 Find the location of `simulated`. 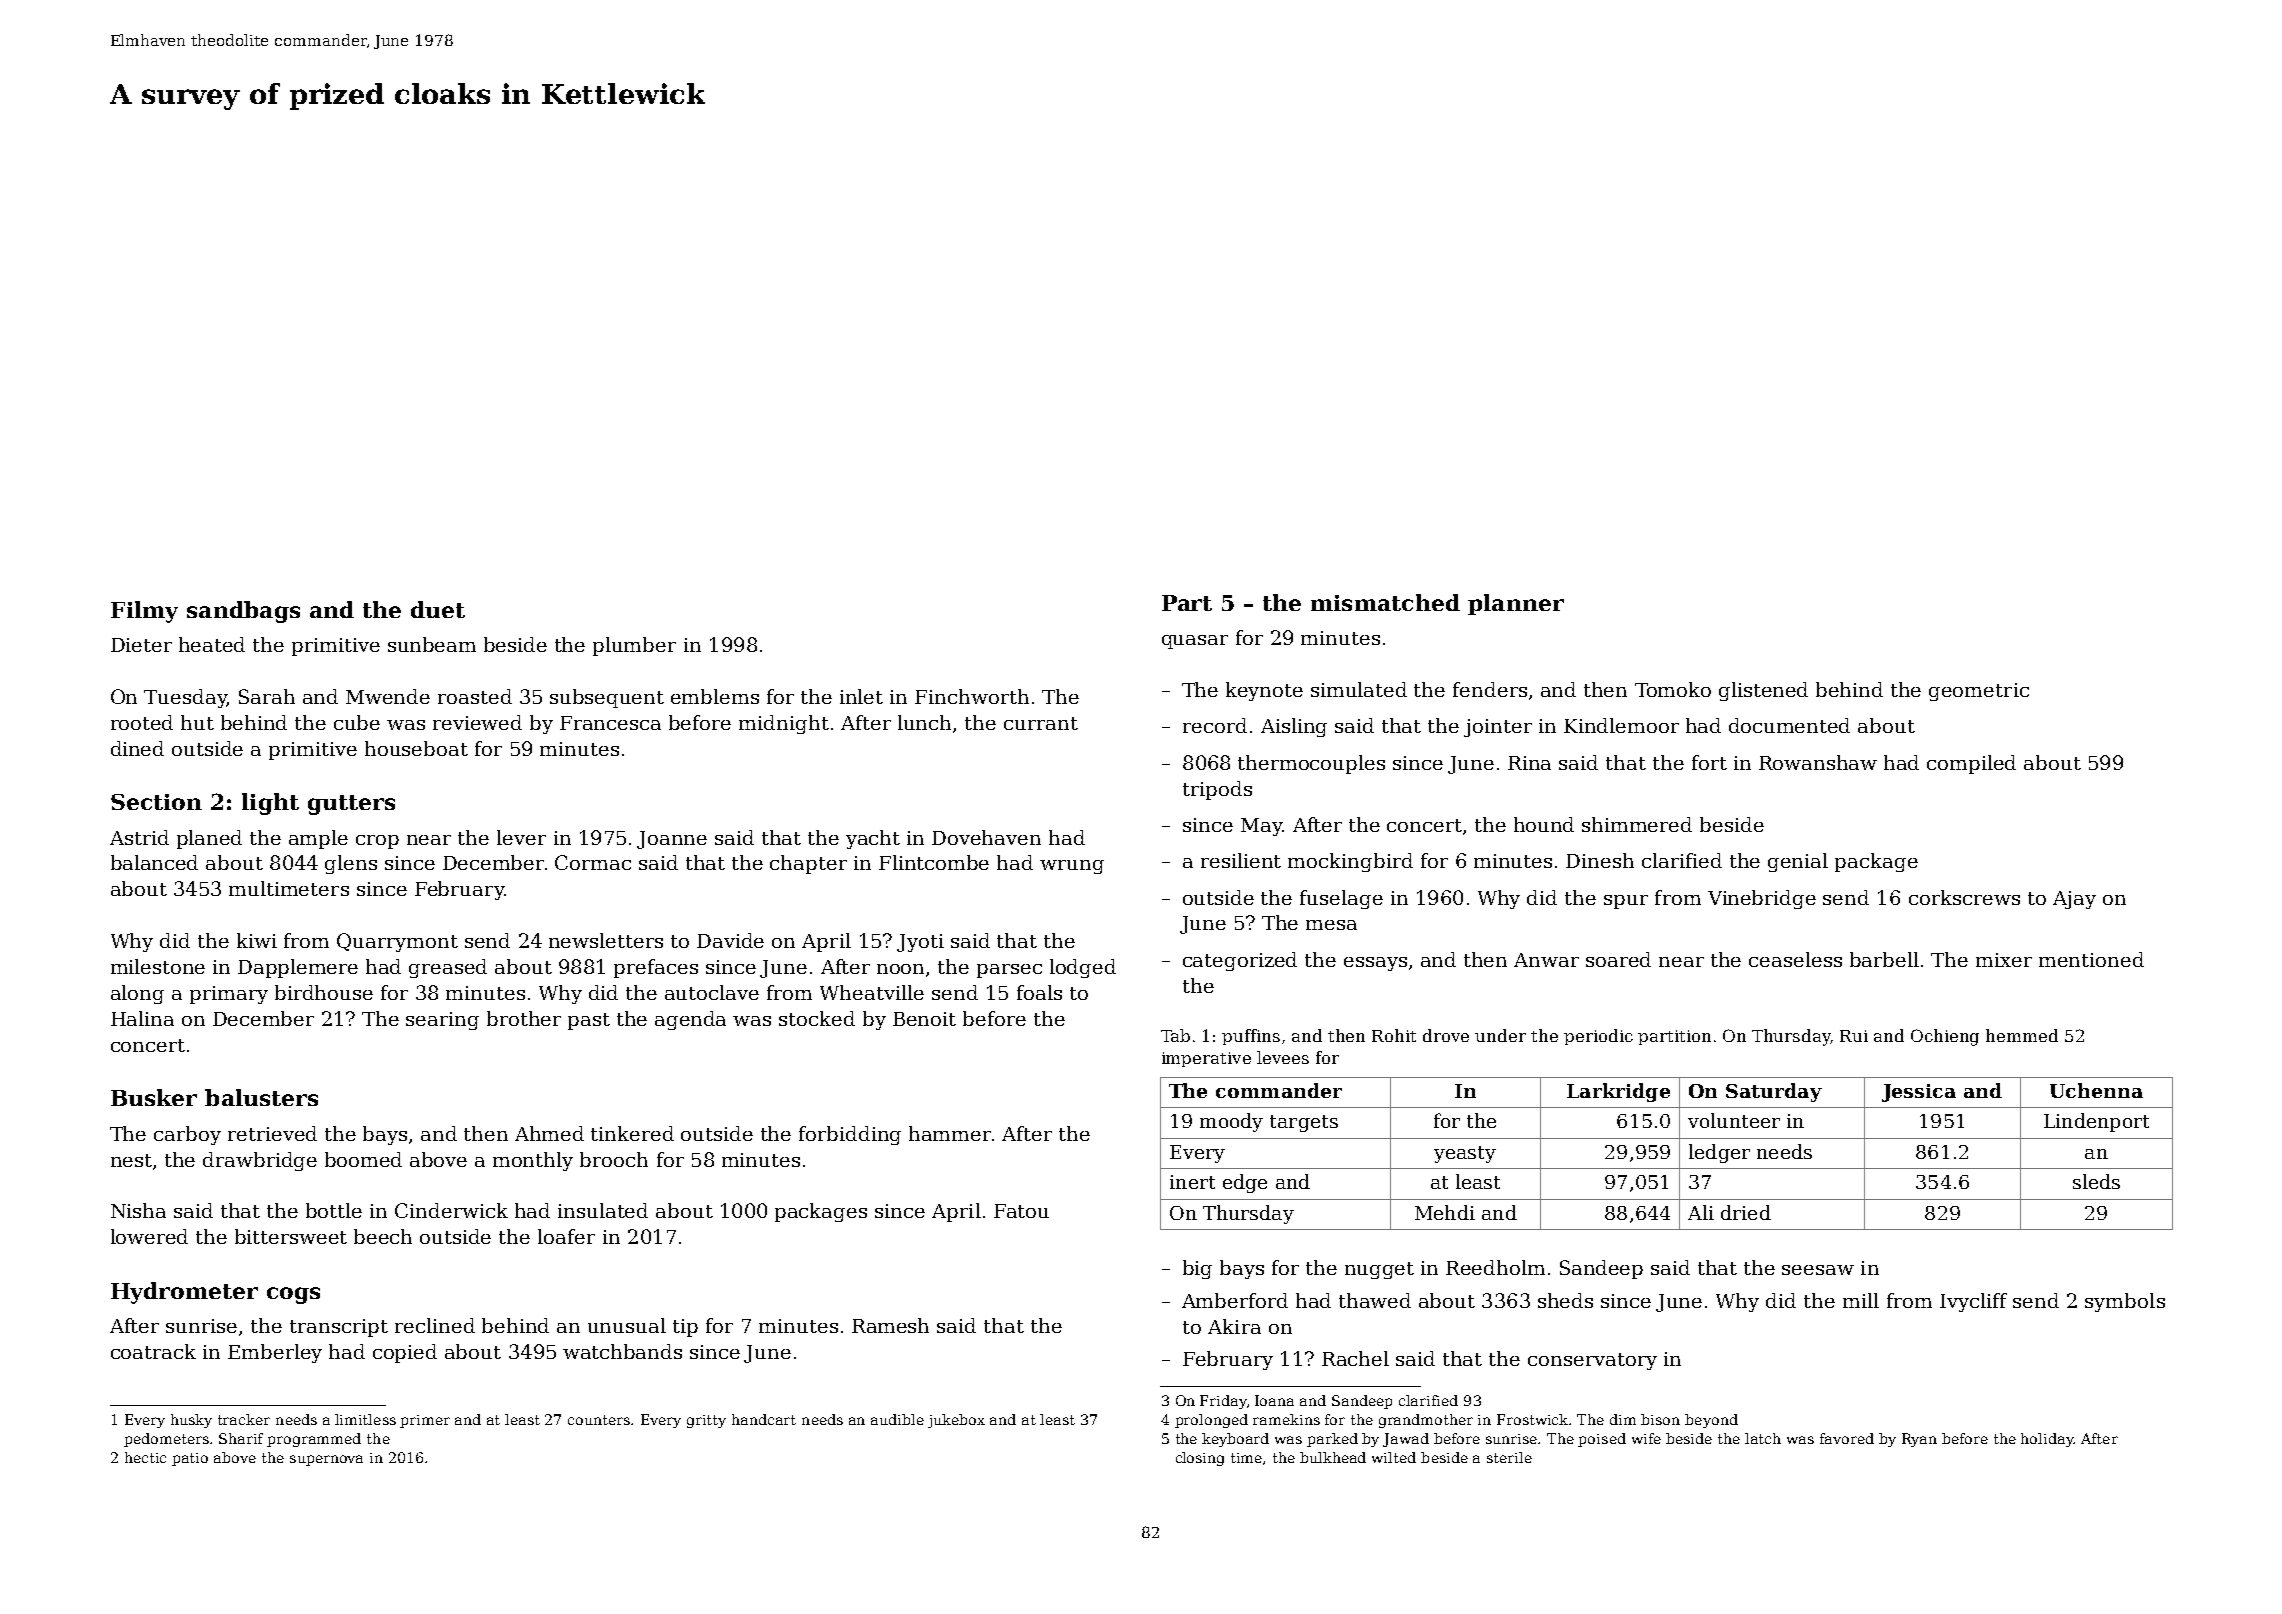

simulated is located at coordinates (1359, 689).
